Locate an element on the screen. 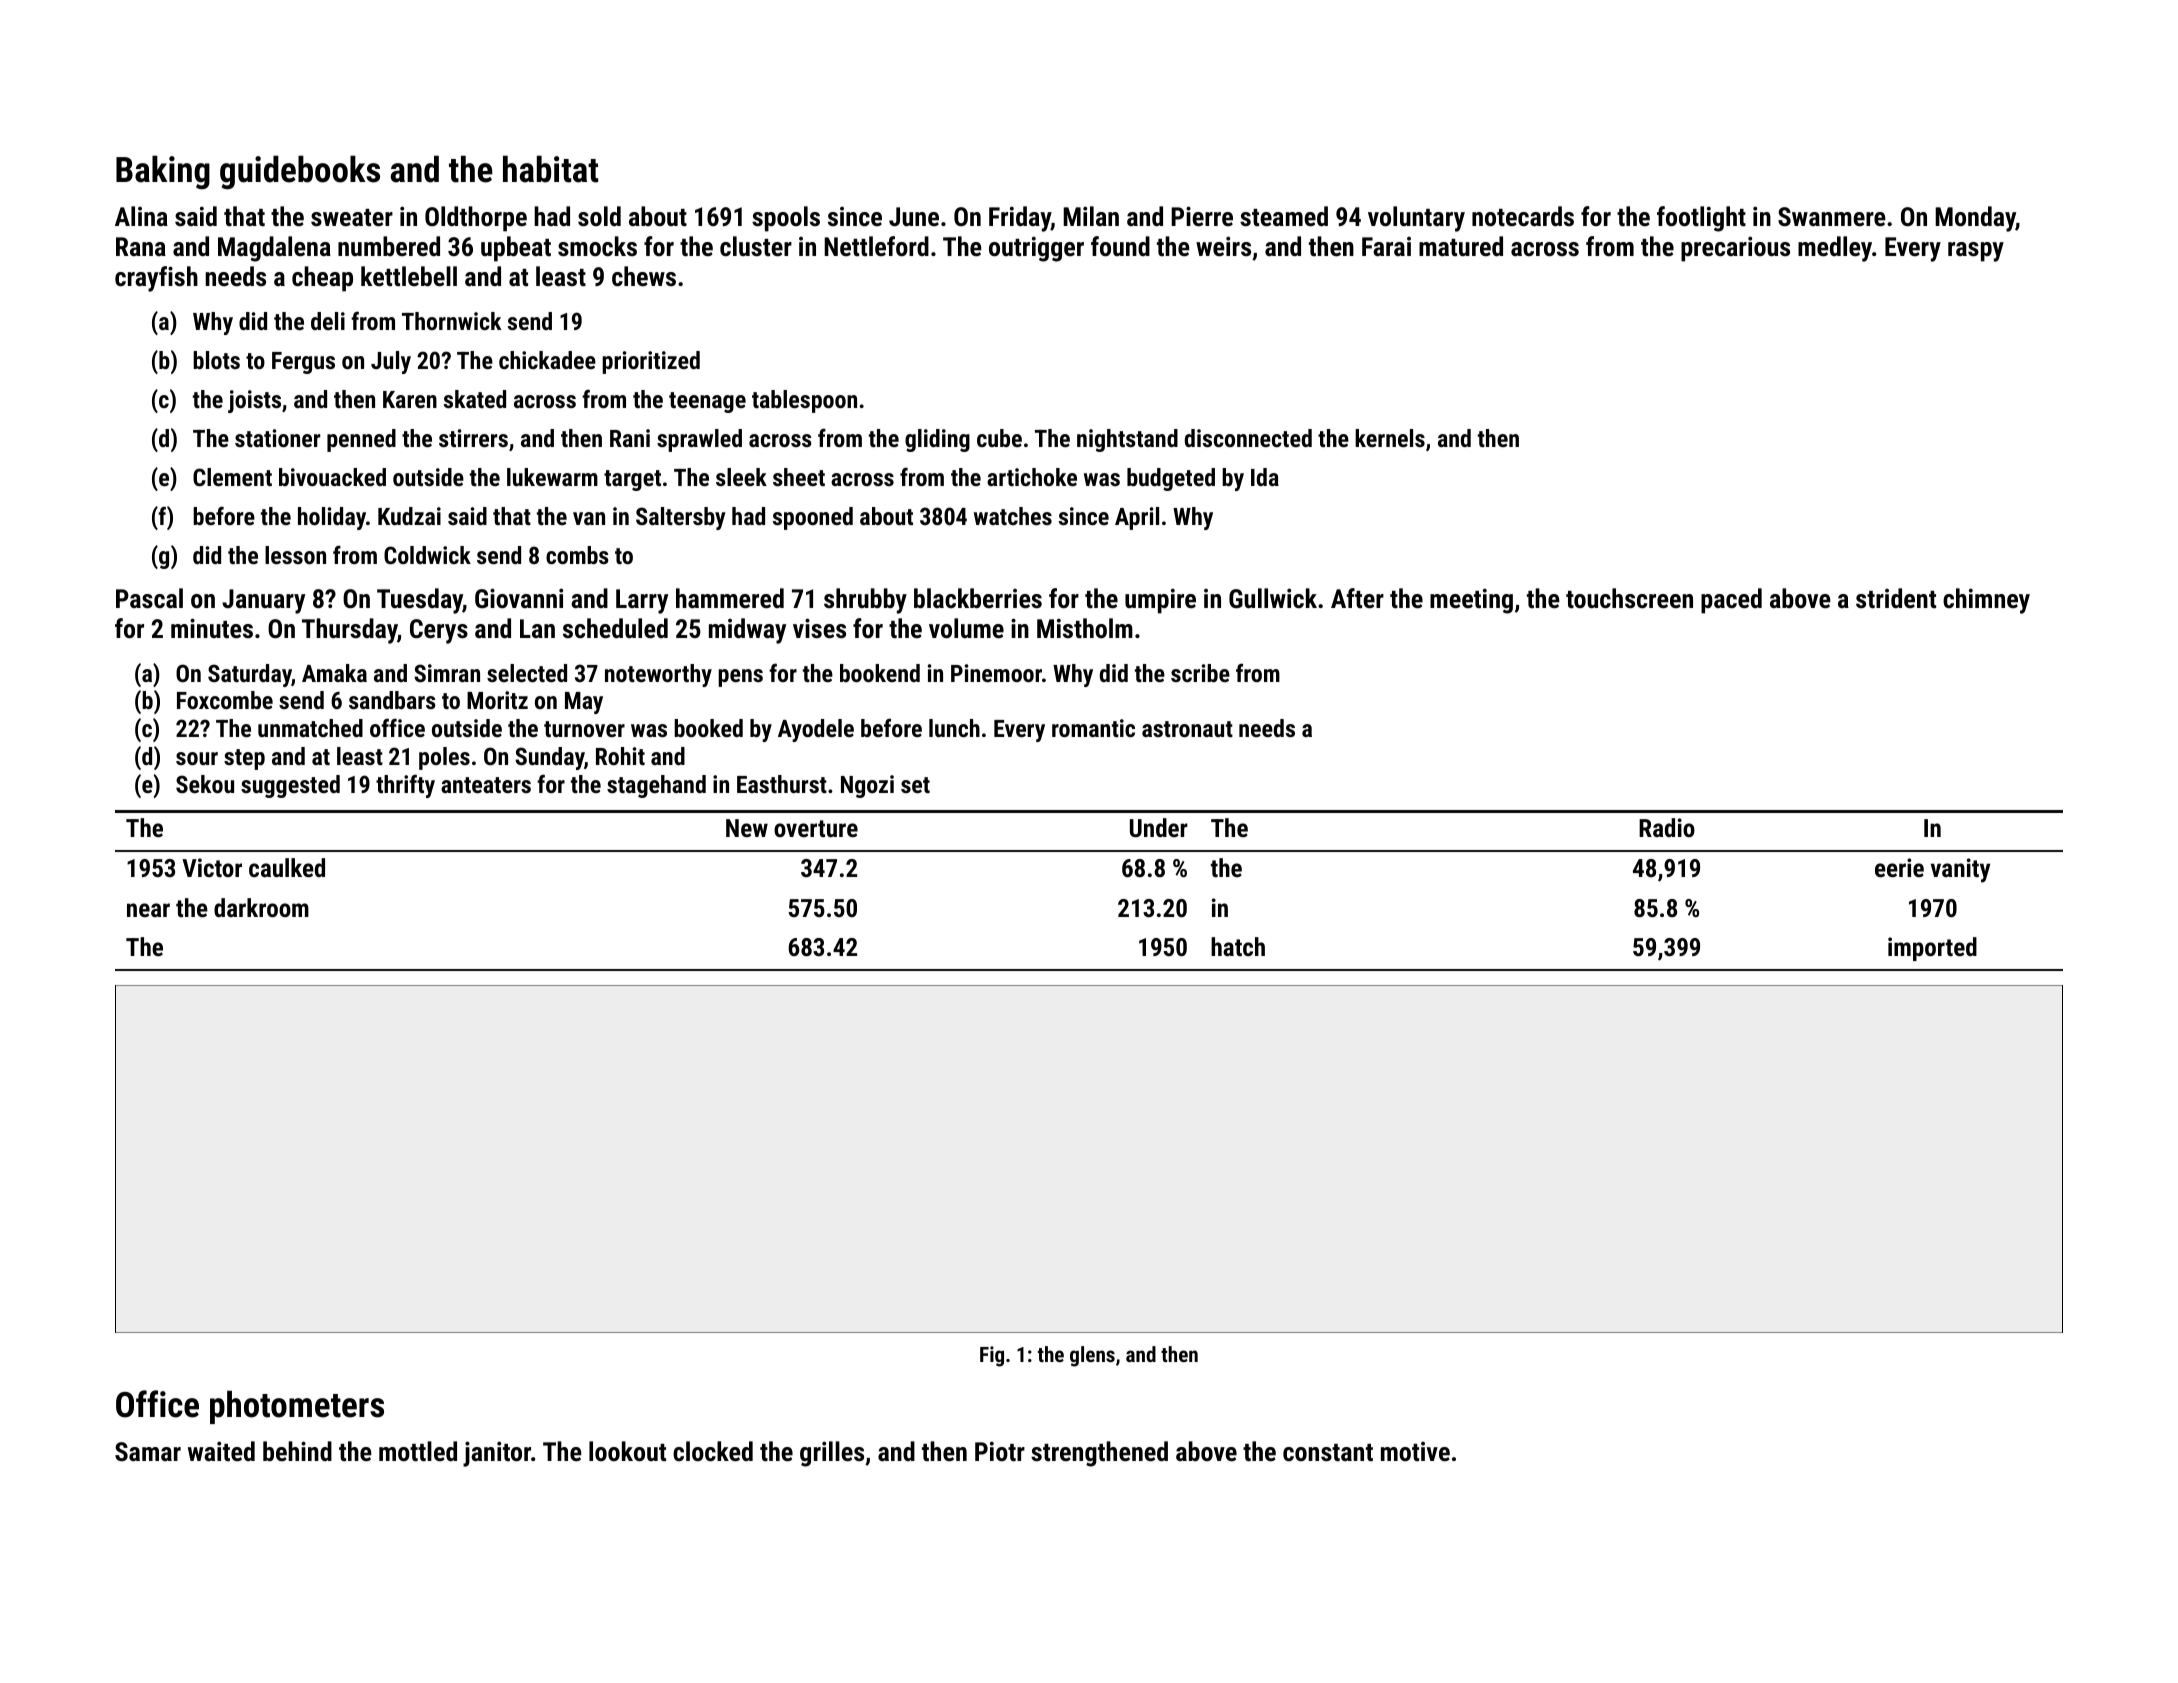 The height and width of the screenshot is (1683, 2178). notecards is located at coordinates (1523, 216).
